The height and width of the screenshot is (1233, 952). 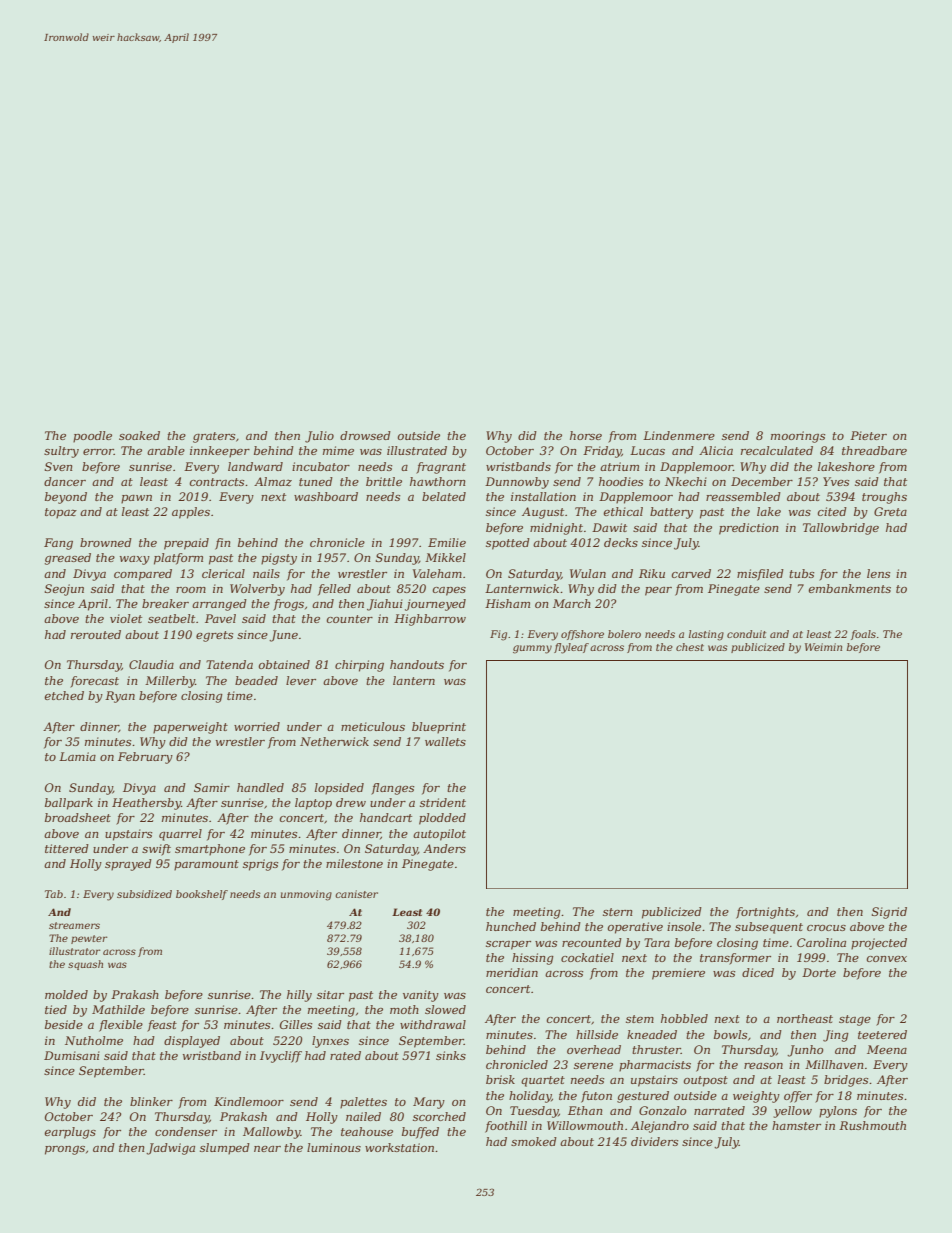 I want to click on lever, so click(x=301, y=680).
